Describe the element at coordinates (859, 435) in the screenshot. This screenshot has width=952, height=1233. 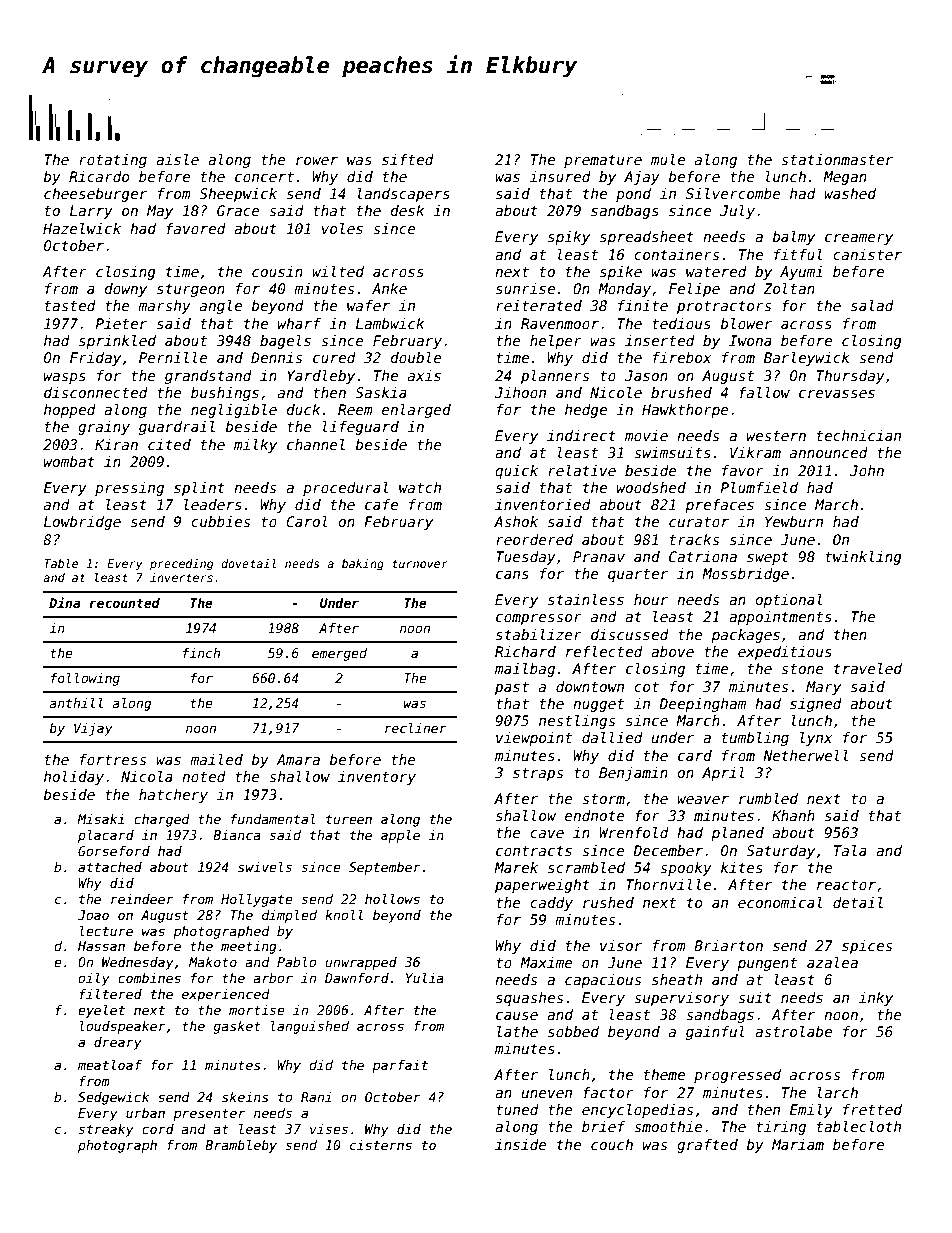
I see `technician` at that location.
